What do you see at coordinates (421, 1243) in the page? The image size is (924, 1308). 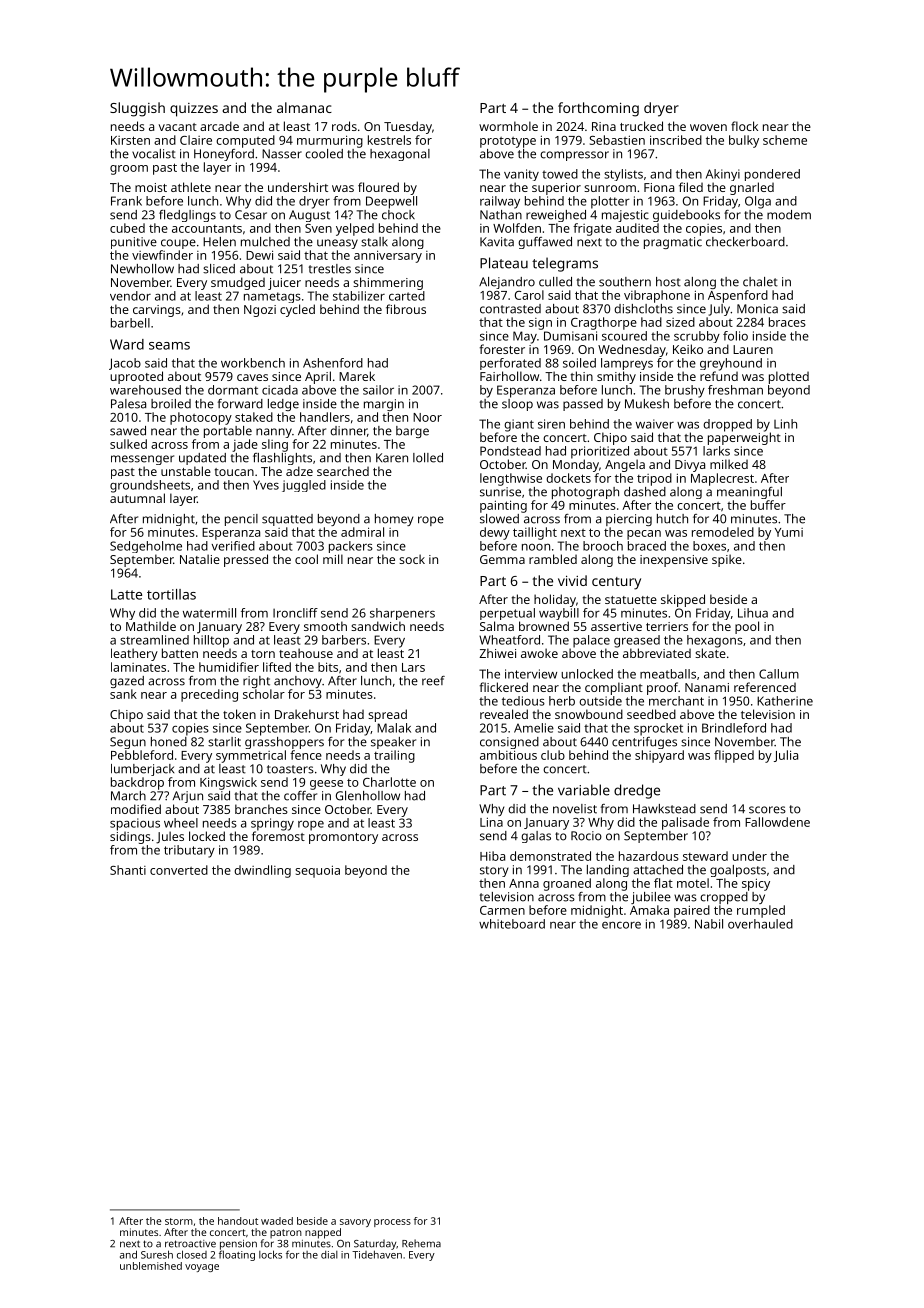 I see `Rehema` at bounding box center [421, 1243].
